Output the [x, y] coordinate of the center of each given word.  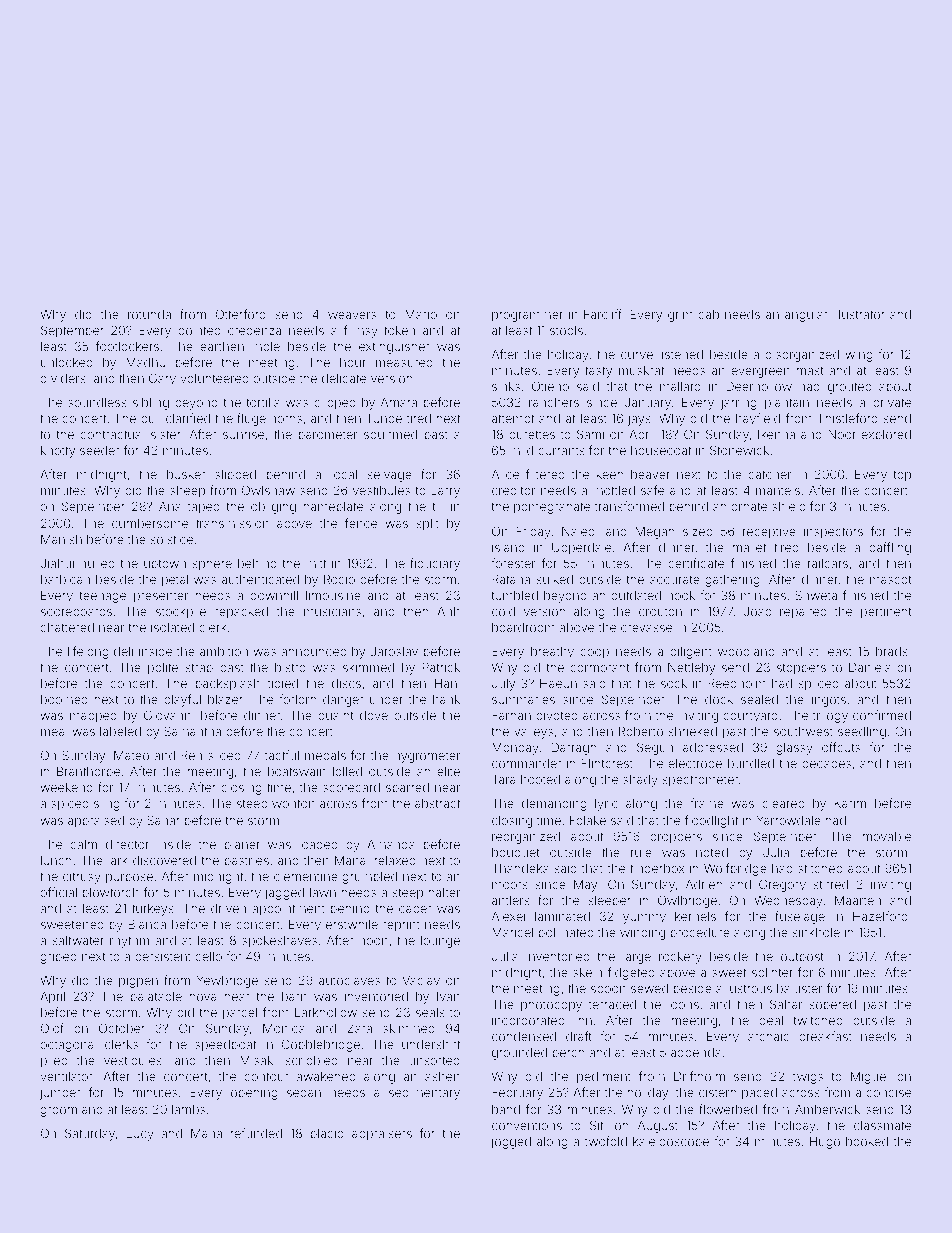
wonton [293, 803]
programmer [527, 317]
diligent [691, 653]
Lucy [140, 1135]
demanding [554, 805]
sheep [187, 492]
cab [709, 314]
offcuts [841, 747]
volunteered [214, 378]
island [508, 547]
